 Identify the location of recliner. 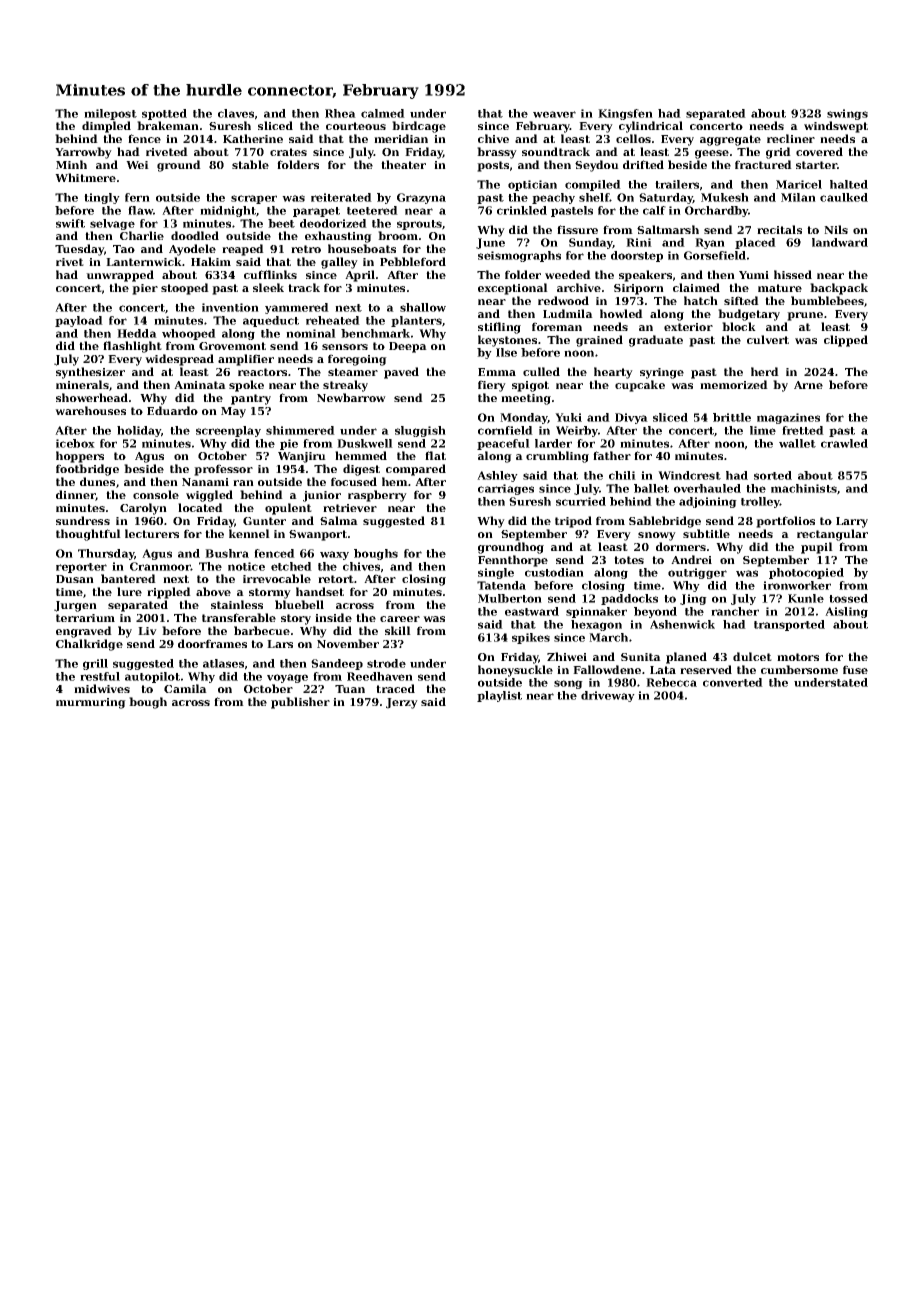
(791, 138).
